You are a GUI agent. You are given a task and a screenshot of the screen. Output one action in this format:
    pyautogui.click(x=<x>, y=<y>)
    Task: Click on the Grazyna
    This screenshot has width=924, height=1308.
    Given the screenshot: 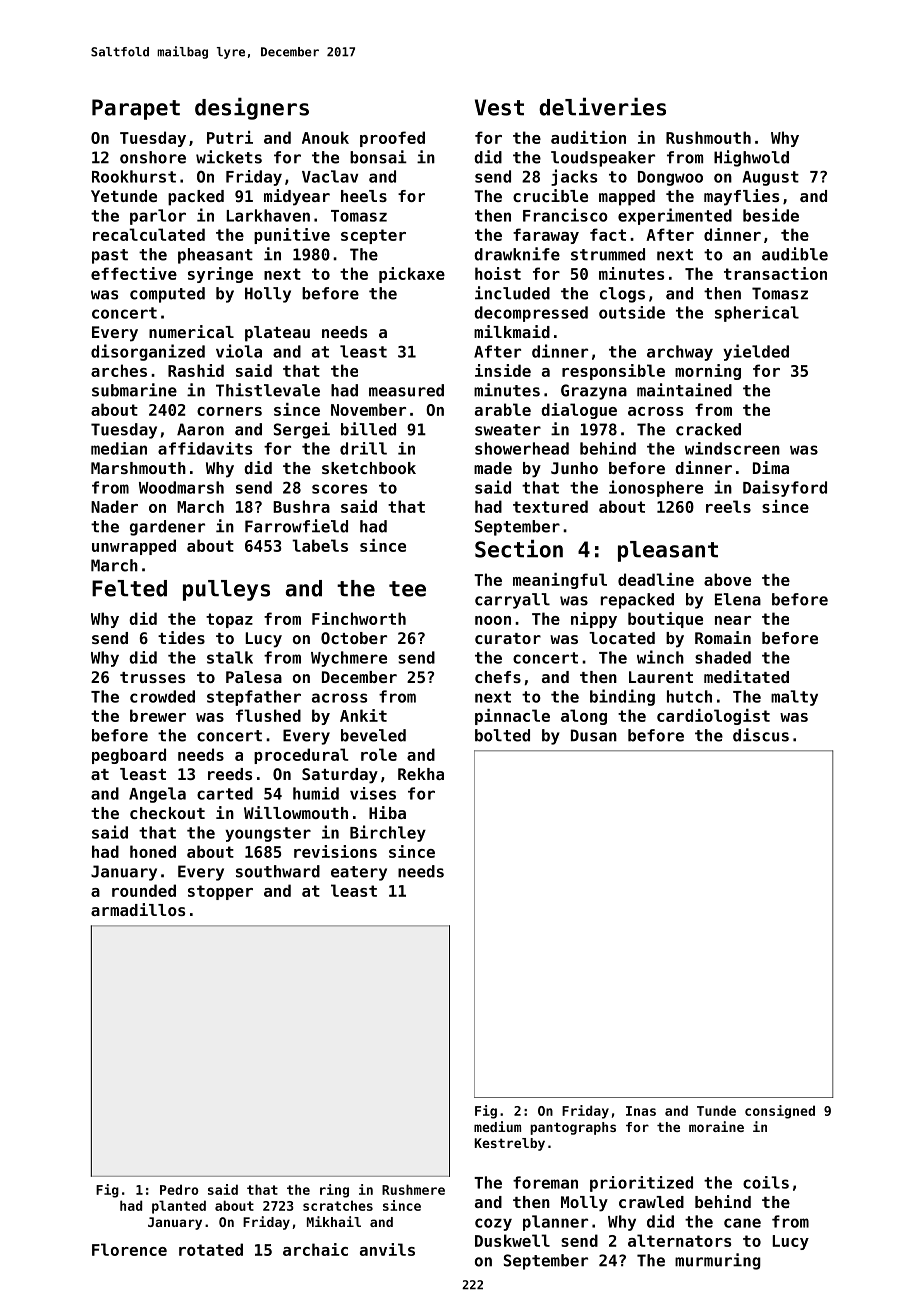 What is the action you would take?
    pyautogui.click(x=594, y=392)
